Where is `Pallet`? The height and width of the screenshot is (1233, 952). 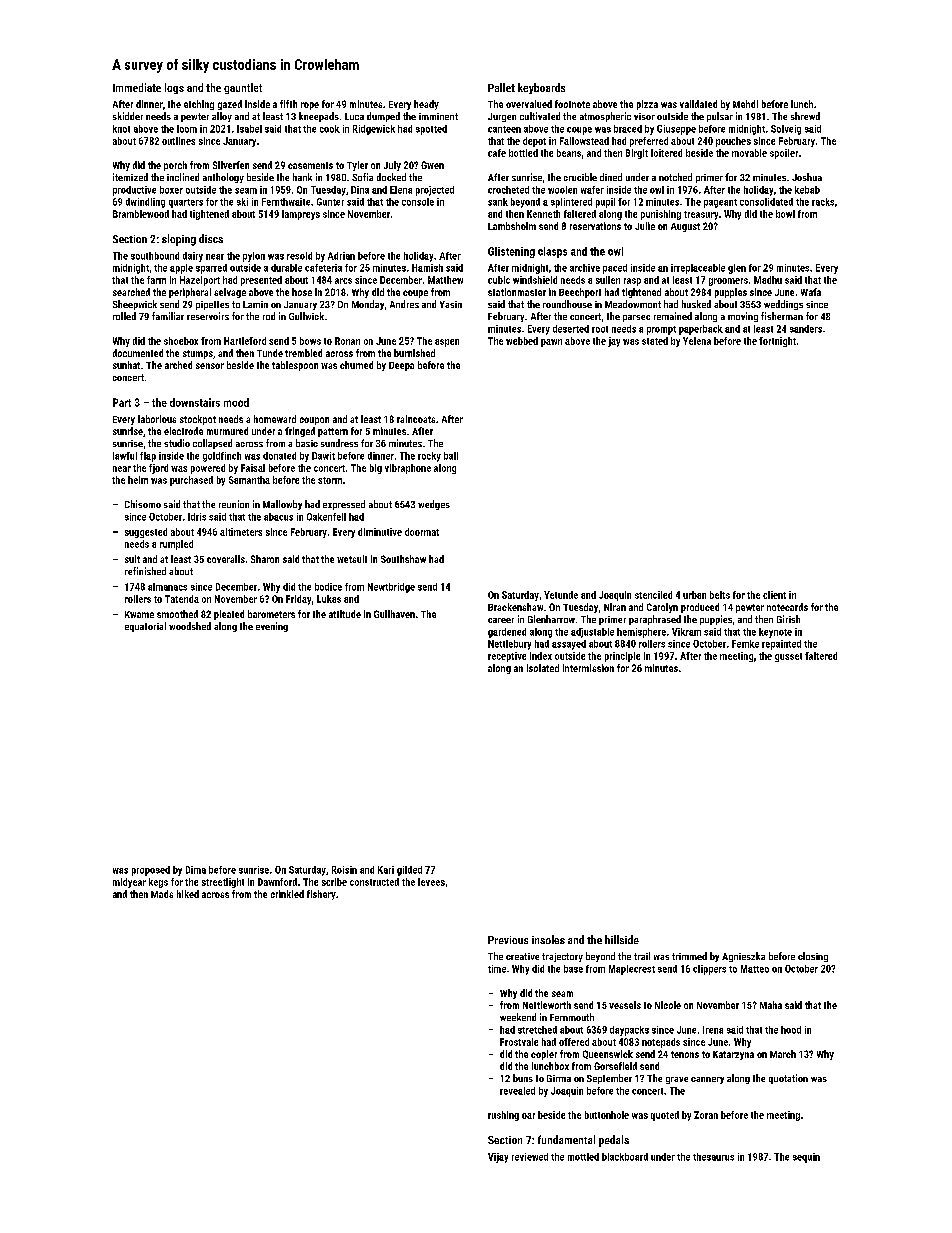 Pallet is located at coordinates (501, 87).
